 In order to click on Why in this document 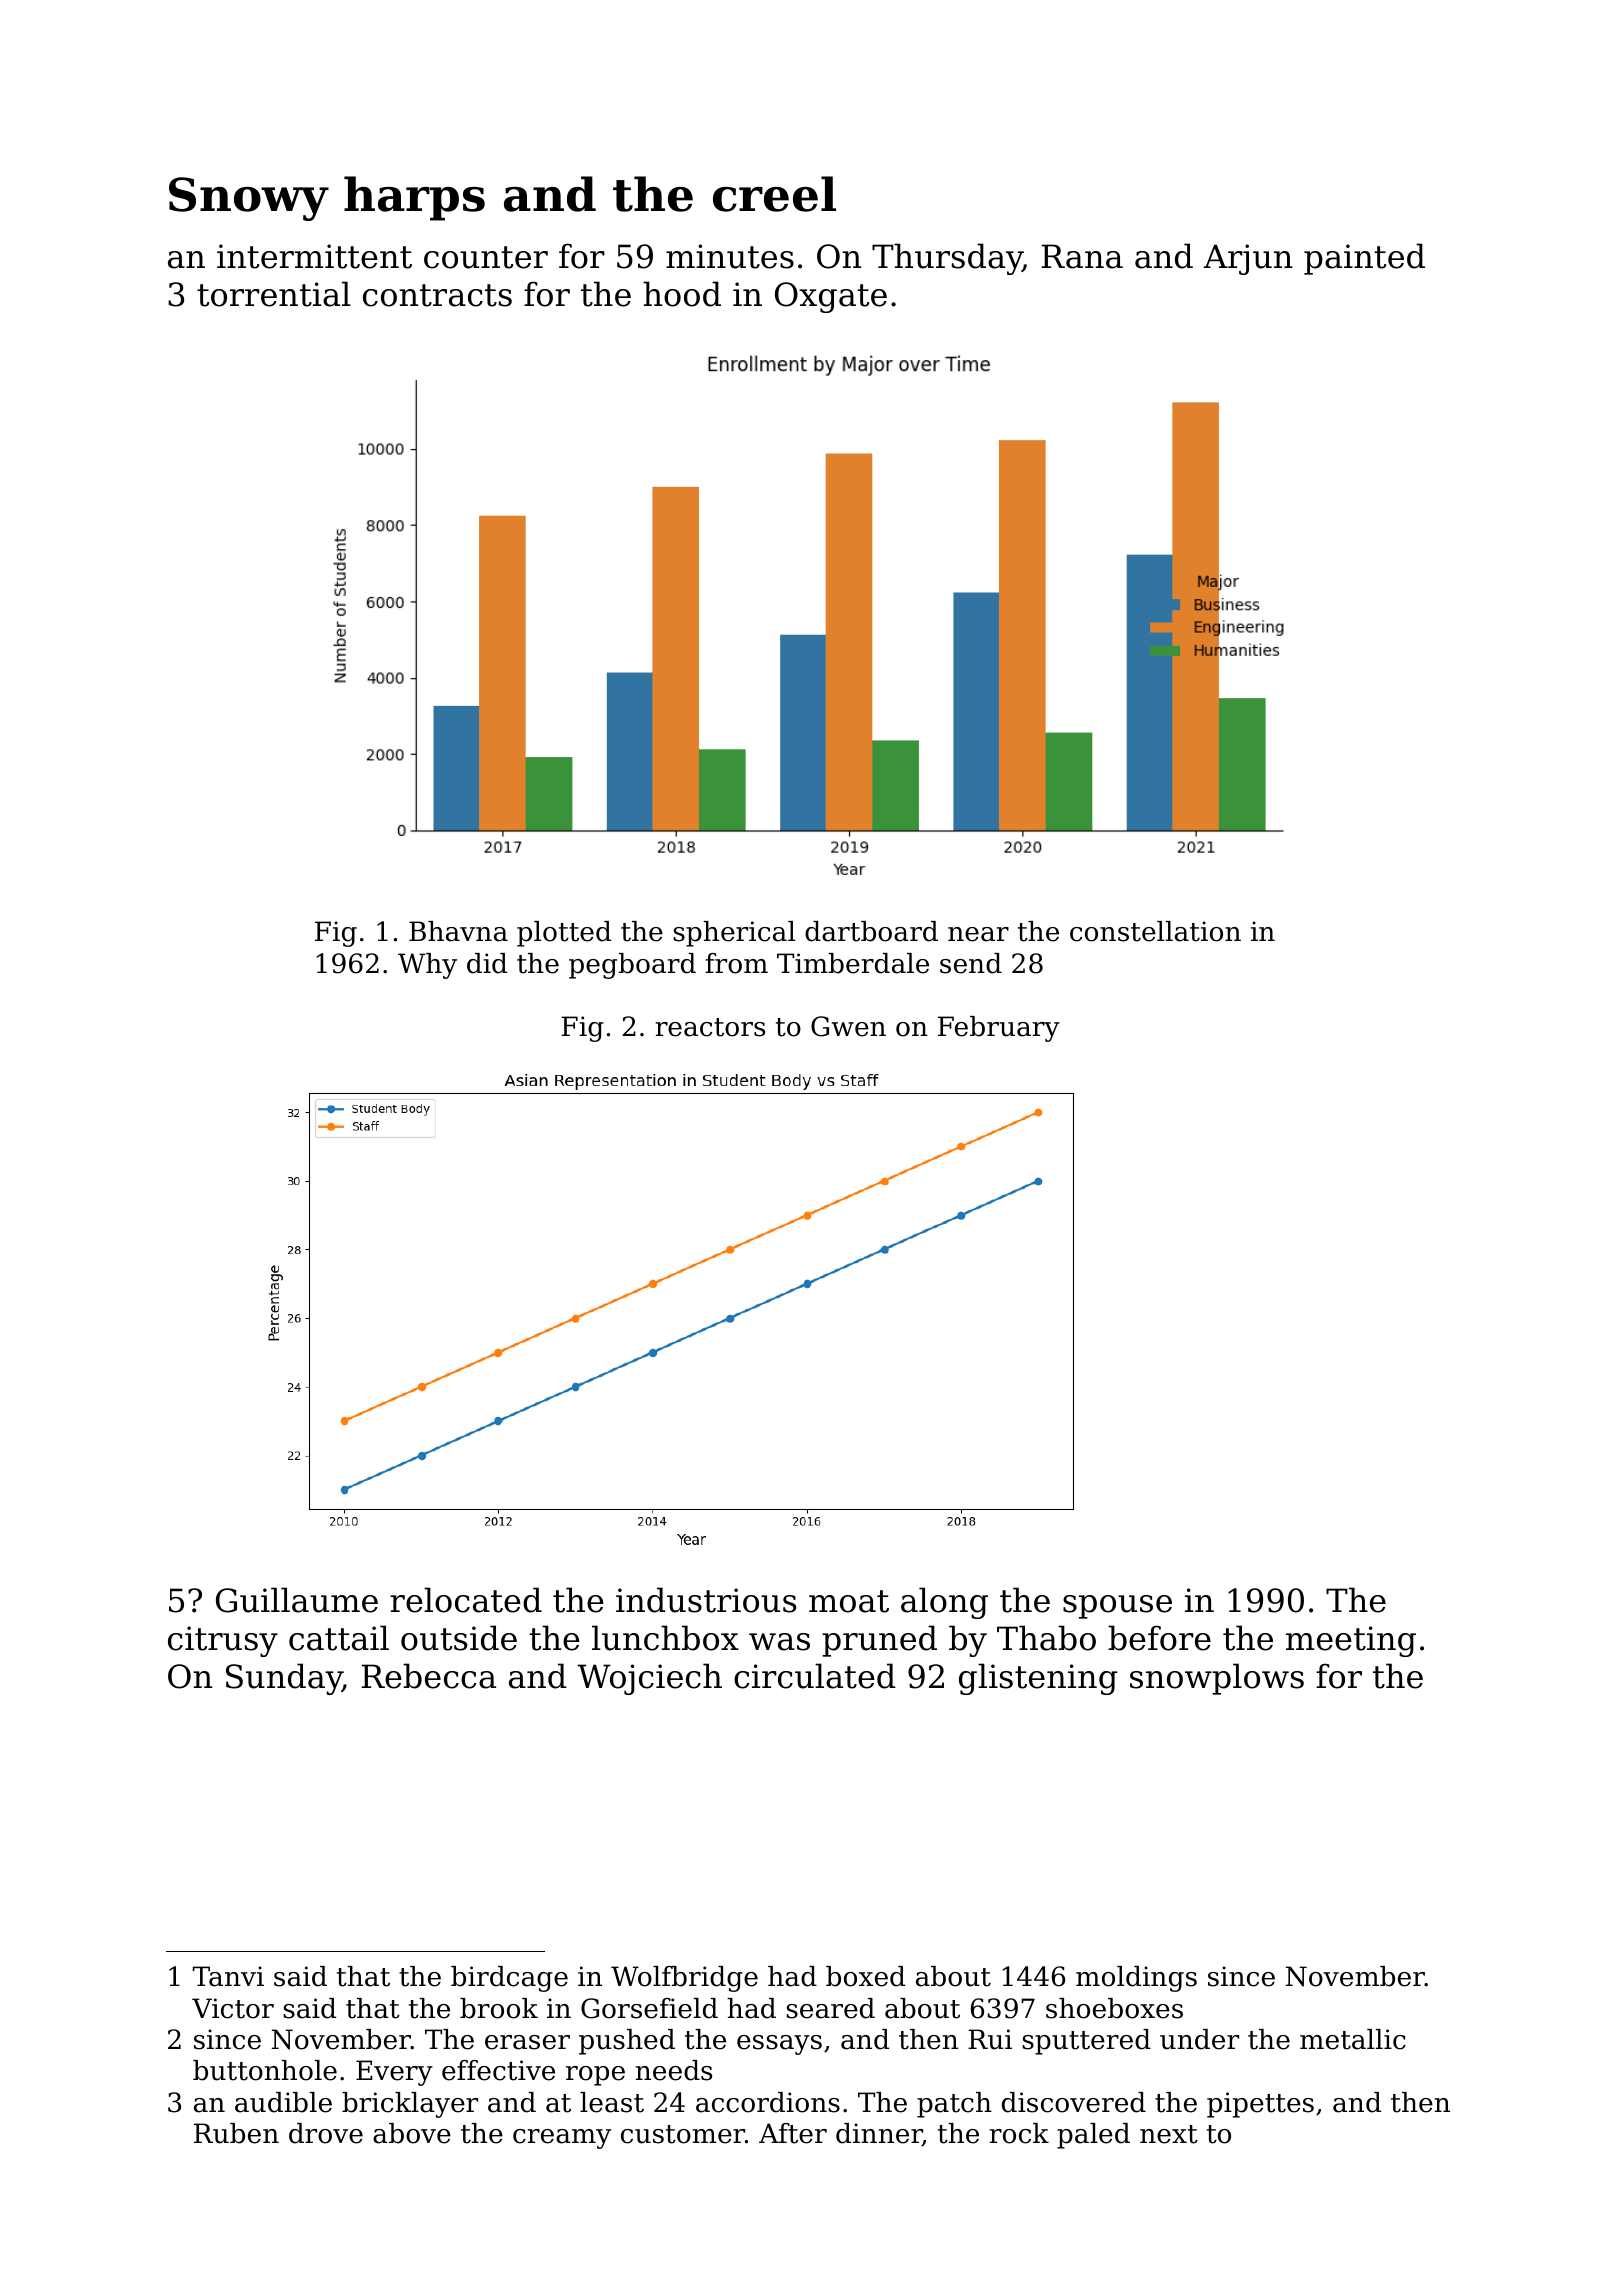, I will do `click(427, 966)`.
